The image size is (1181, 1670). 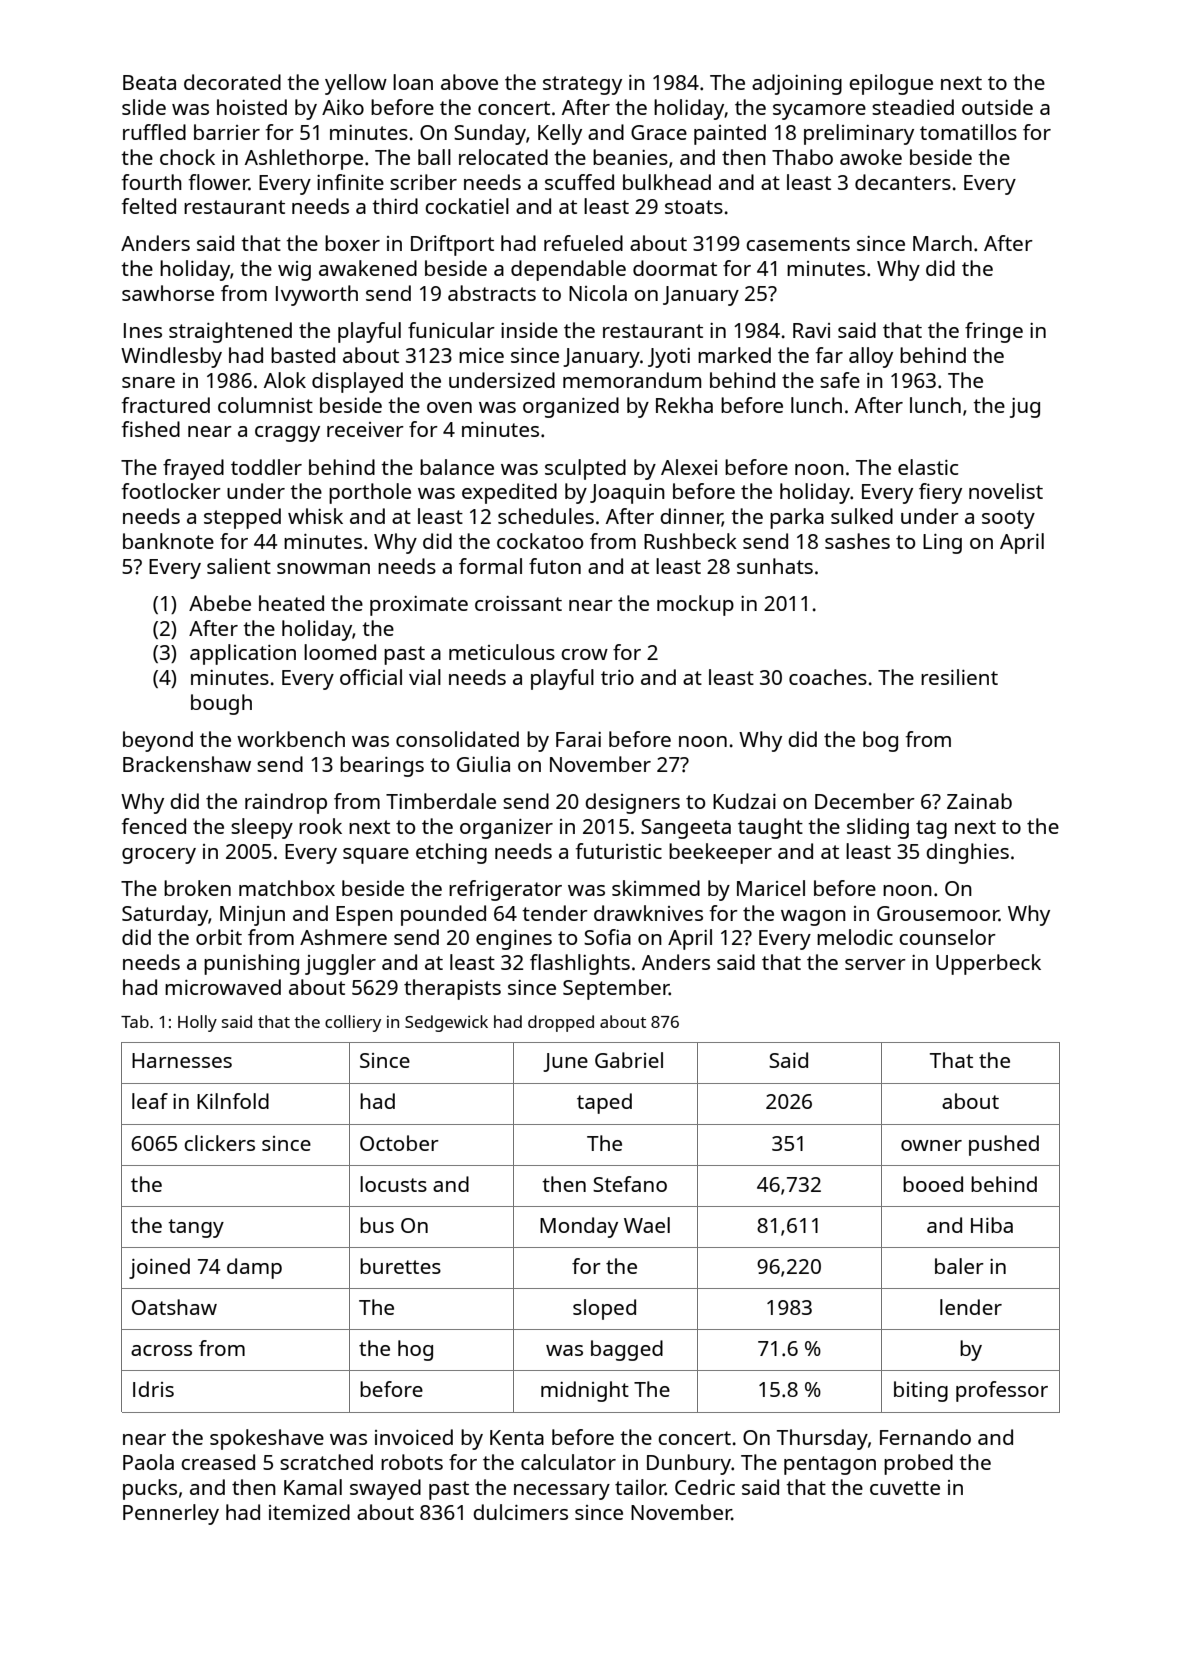 What do you see at coordinates (415, 1350) in the image?
I see `hog` at bounding box center [415, 1350].
